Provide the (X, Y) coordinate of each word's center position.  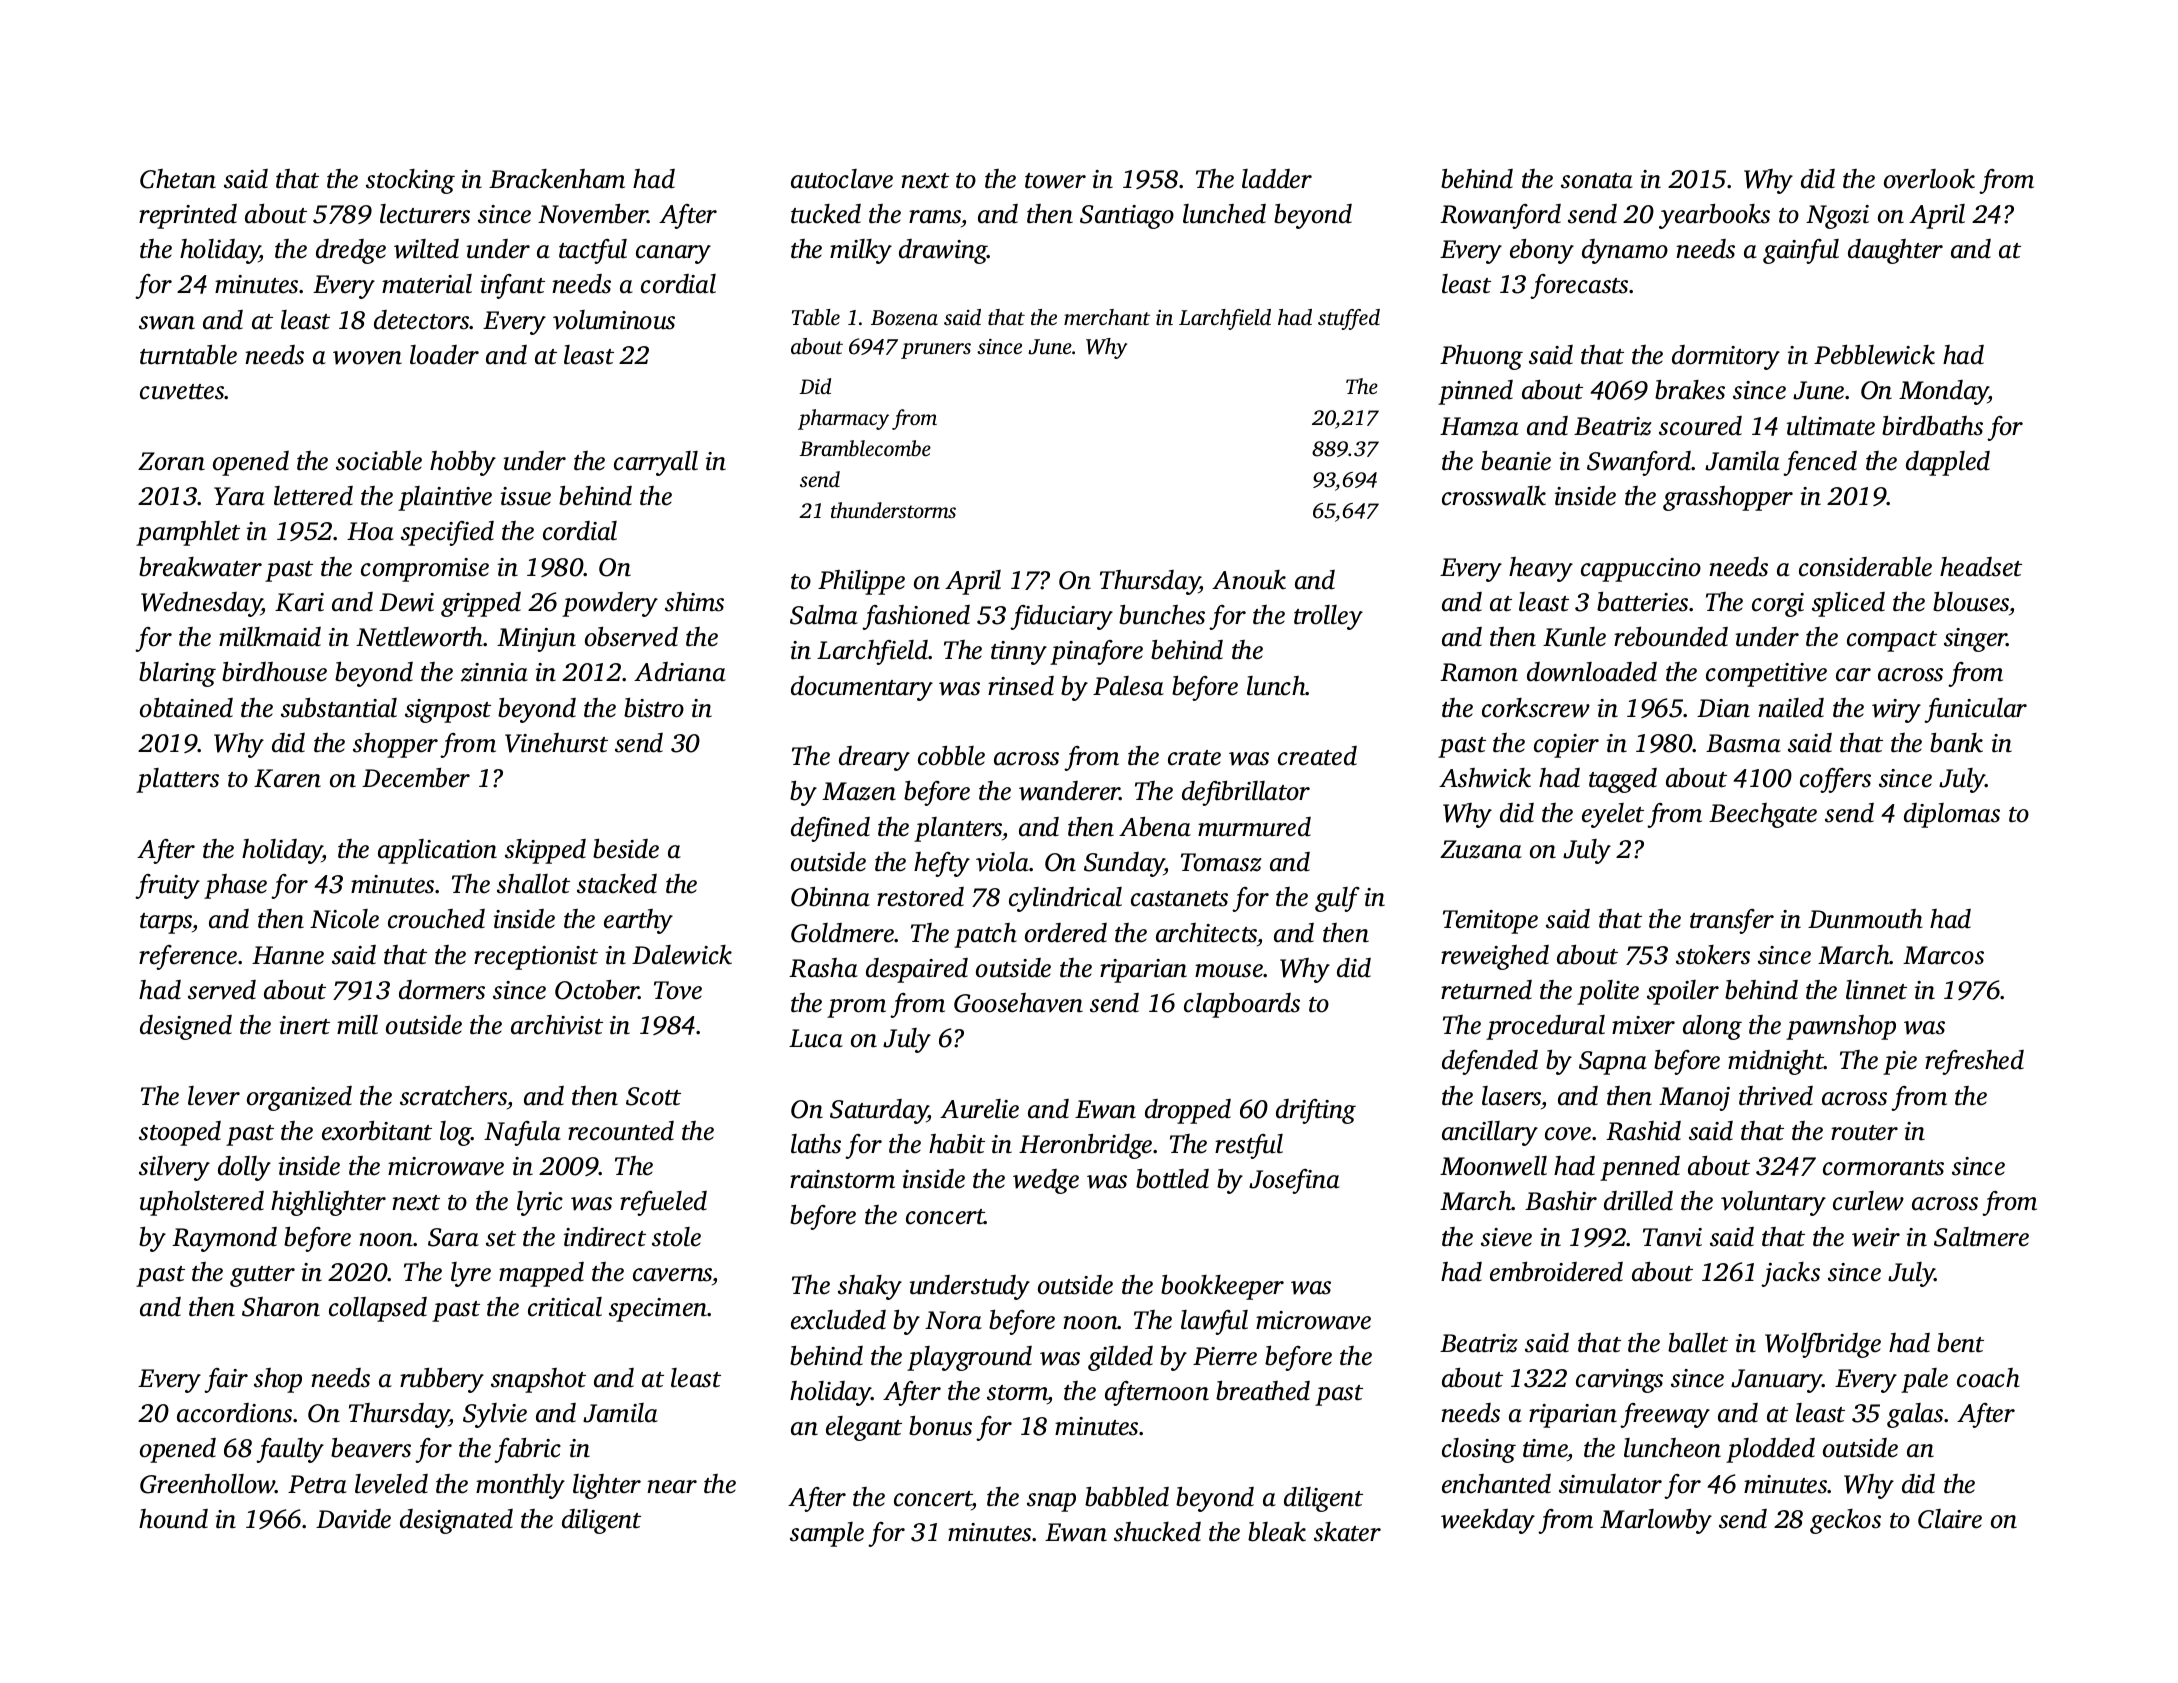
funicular (1975, 710)
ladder (1277, 179)
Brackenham (557, 179)
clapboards (1242, 1005)
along (1712, 1027)
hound (173, 1519)
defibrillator (1246, 793)
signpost (448, 711)
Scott (653, 1096)
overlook (1929, 179)
